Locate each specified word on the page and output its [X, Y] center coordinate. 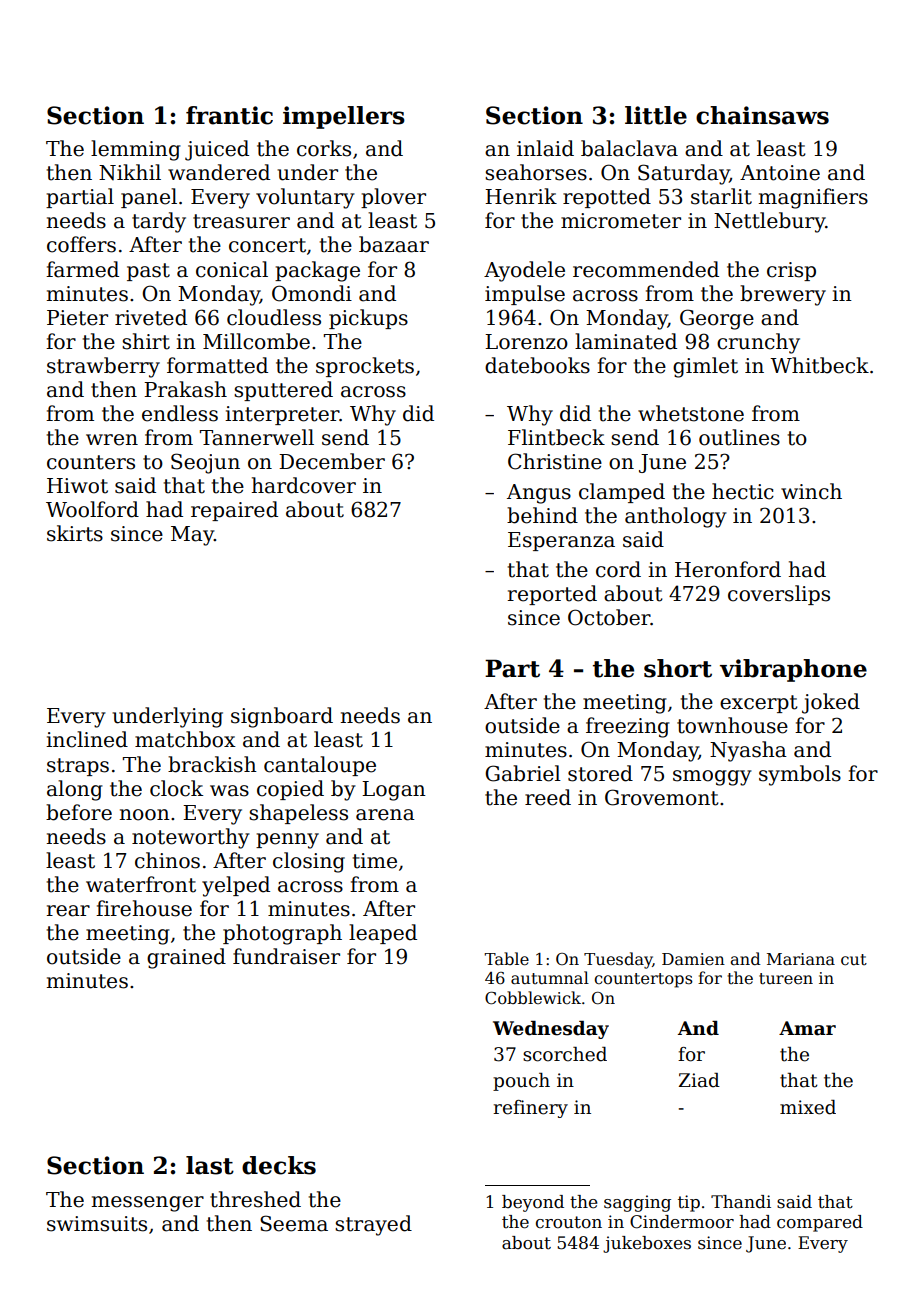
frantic [229, 115]
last [210, 1165]
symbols [800, 775]
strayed [373, 1225]
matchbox [185, 739]
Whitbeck [819, 365]
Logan [394, 791]
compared [820, 1223]
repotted [607, 198]
